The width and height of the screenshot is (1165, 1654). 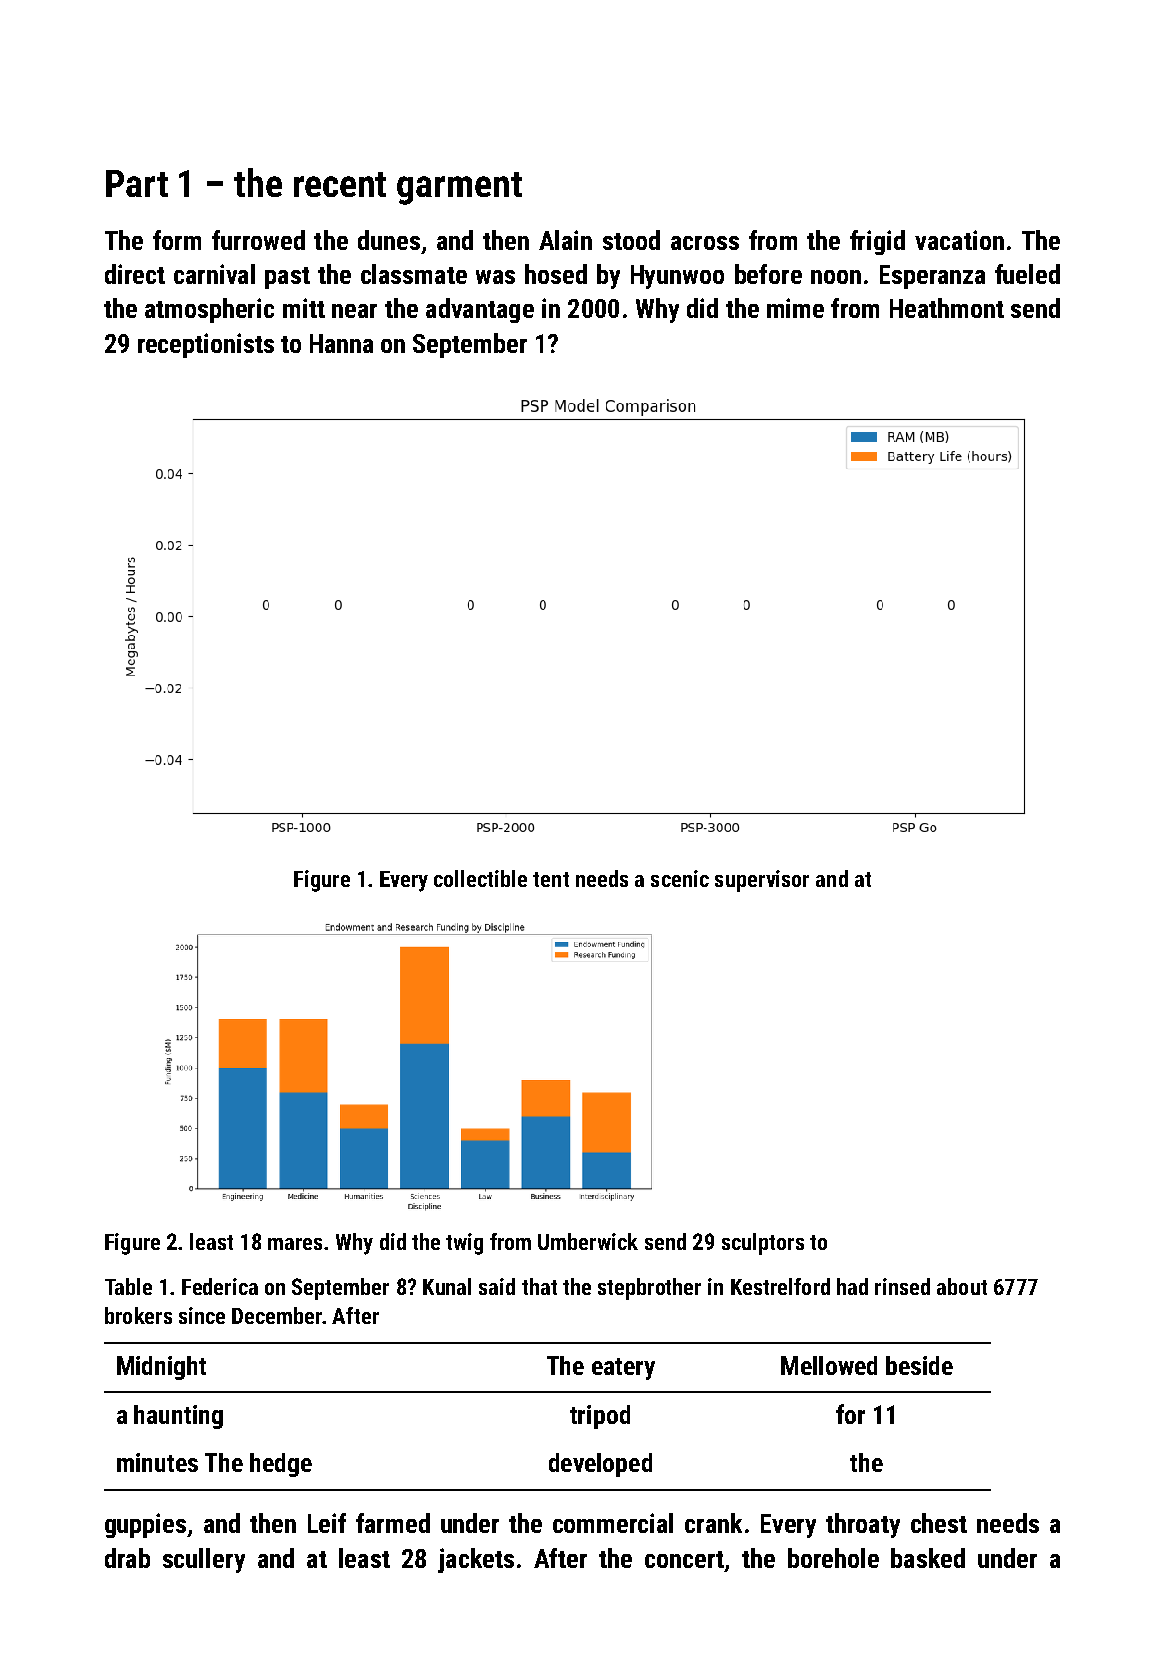 What do you see at coordinates (947, 308) in the screenshot?
I see `Heathmont` at bounding box center [947, 308].
